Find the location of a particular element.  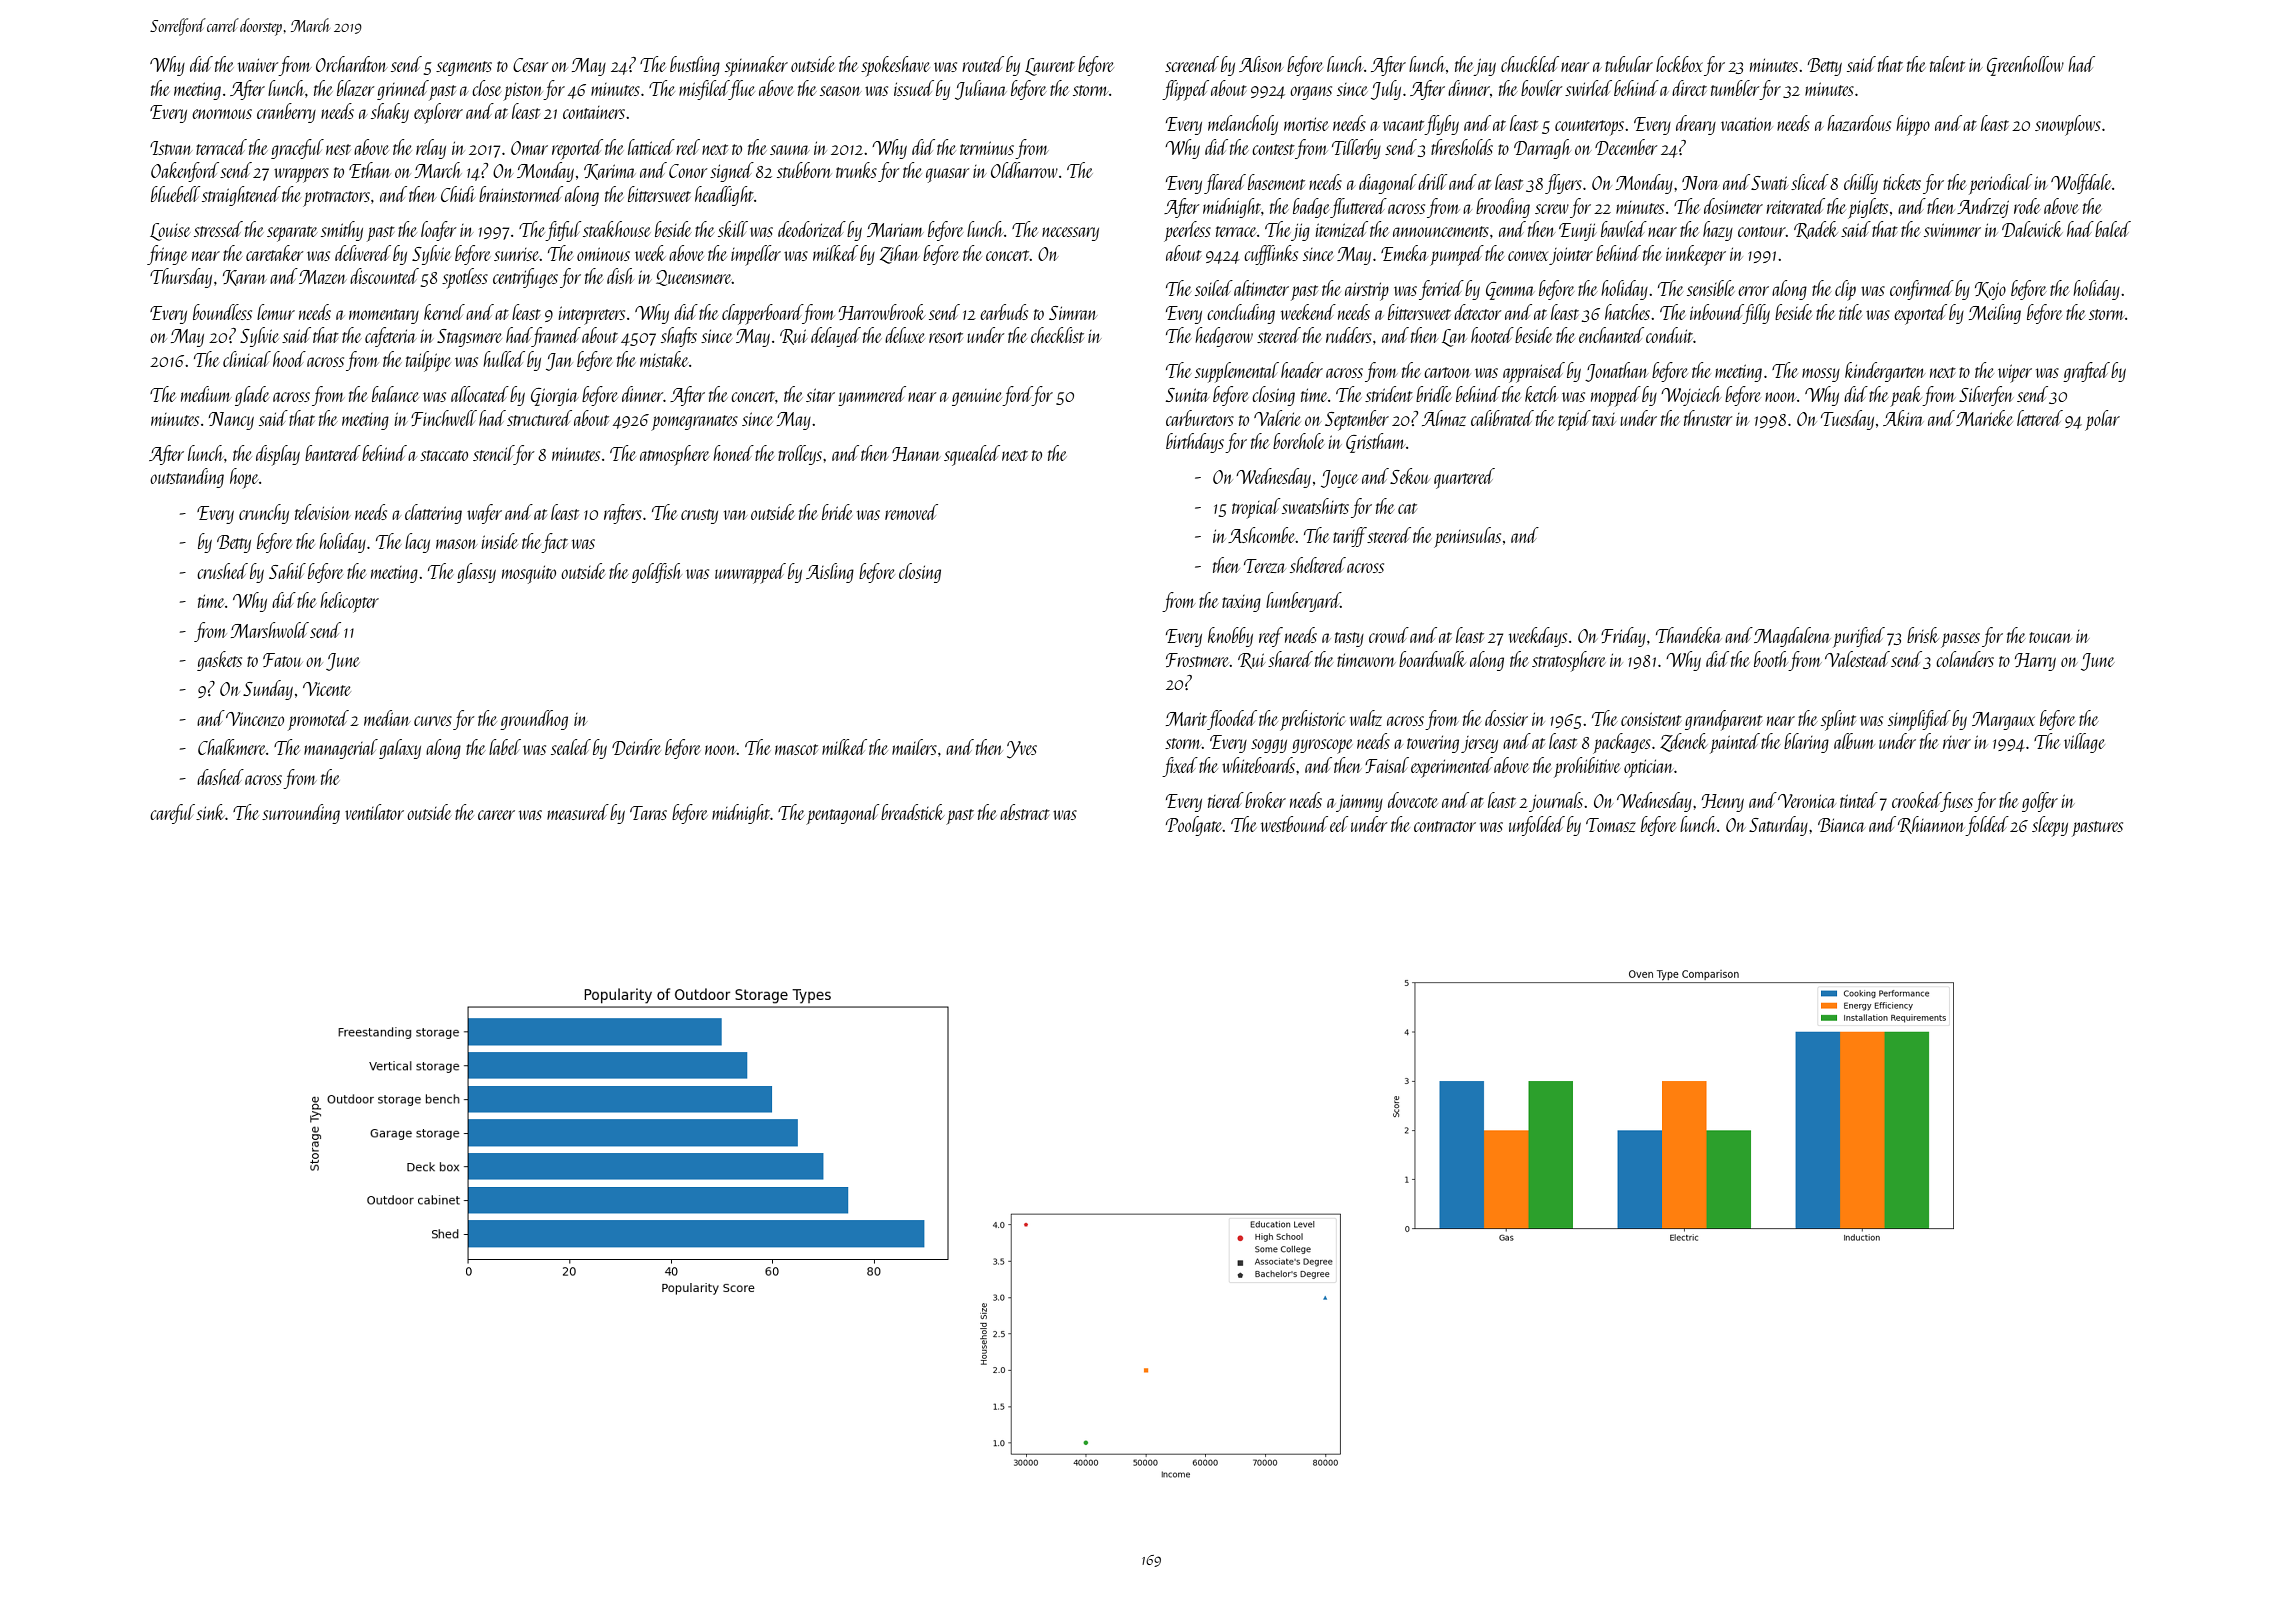

peninsulas is located at coordinates (1467, 537).
